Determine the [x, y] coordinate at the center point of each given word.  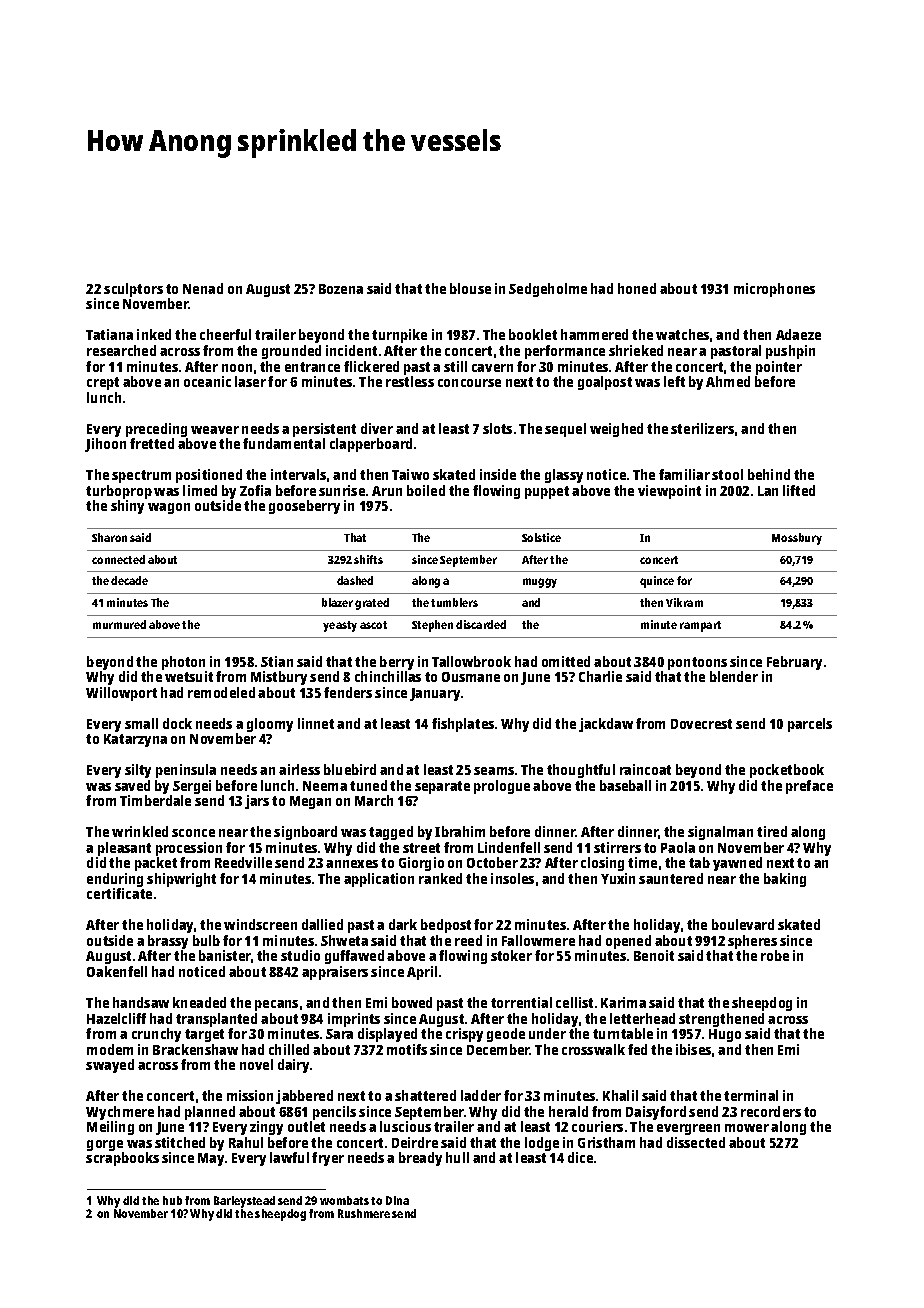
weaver [215, 430]
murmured [119, 624]
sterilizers [702, 428]
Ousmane [471, 677]
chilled [289, 1049]
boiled [426, 490]
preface [809, 787]
